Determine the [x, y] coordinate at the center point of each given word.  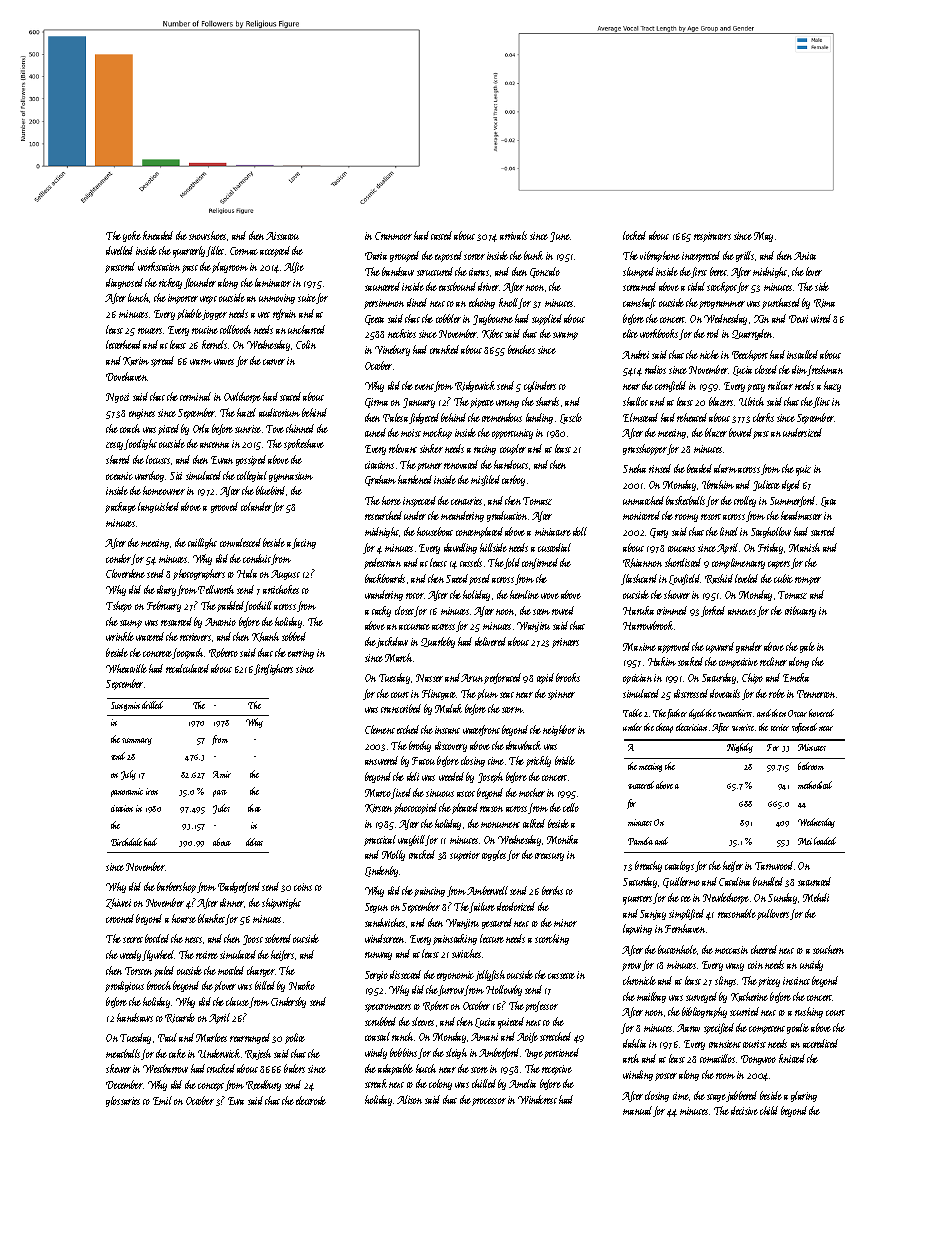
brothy [420, 746]
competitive [738, 663]
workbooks [659, 333]
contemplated [479, 532]
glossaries [123, 1101]
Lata [828, 502]
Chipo [752, 678]
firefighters [273, 669]
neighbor [559, 730]
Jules [221, 809]
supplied [547, 319]
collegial [252, 476]
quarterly [189, 252]
